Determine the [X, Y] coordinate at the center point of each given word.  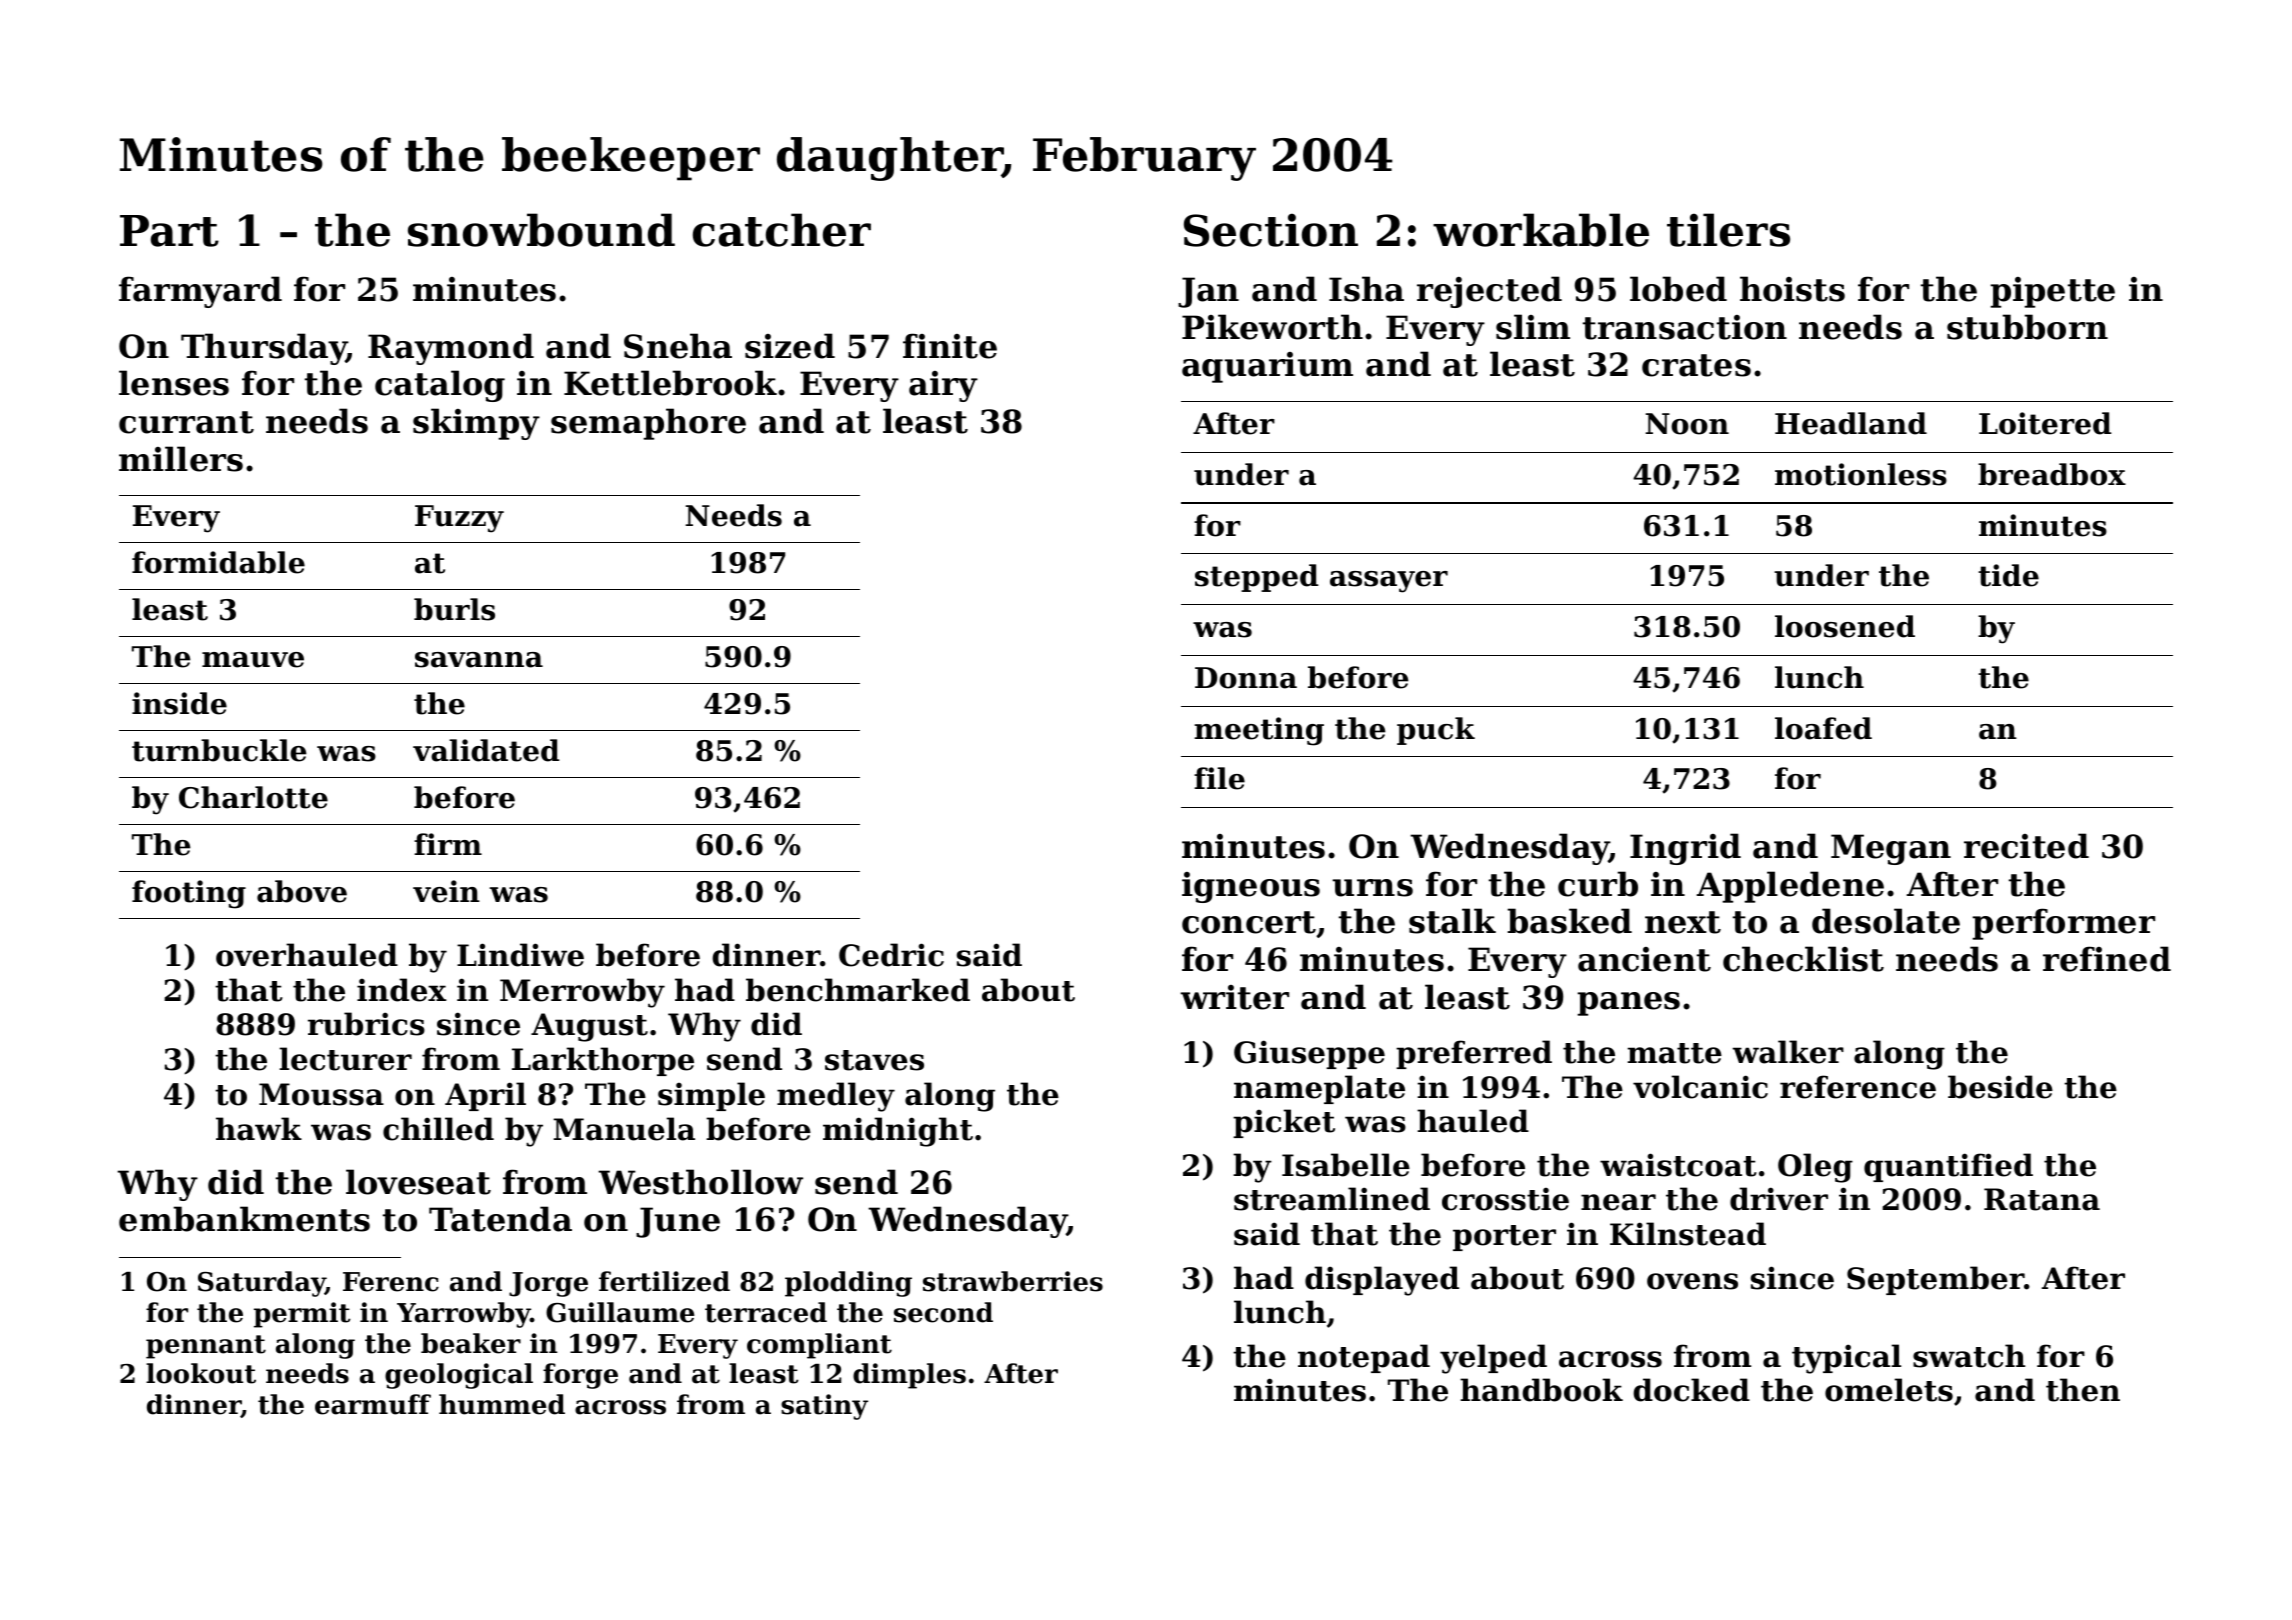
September [1935, 1280]
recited [2026, 846]
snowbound [541, 230]
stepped [1257, 578]
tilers [1728, 230]
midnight [898, 1132]
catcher [782, 230]
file [1219, 778]
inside [179, 703]
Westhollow [700, 1182]
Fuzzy [459, 519]
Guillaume [620, 1312]
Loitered [2045, 423]
